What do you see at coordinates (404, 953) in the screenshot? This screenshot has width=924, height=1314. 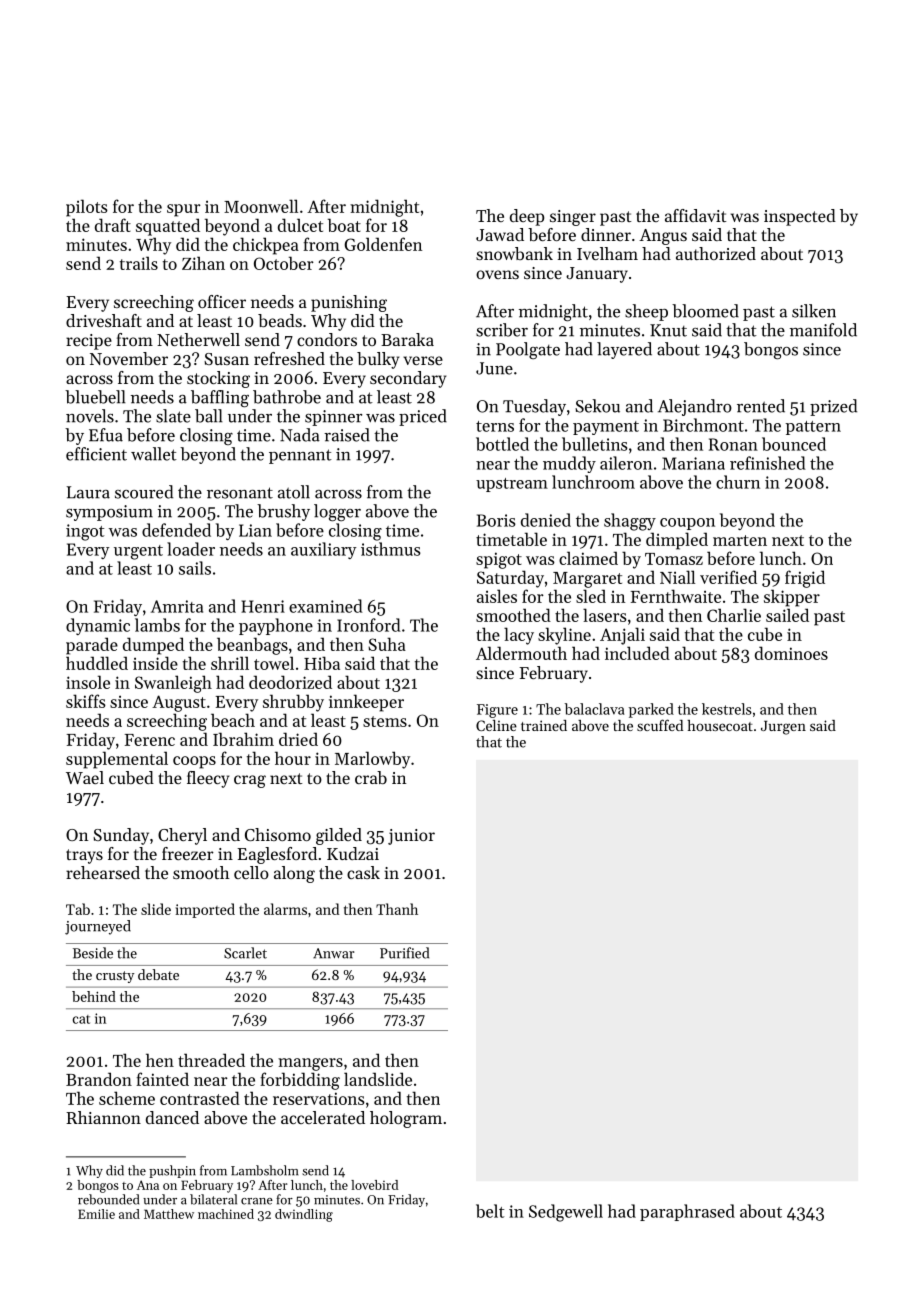 I see `Purified` at bounding box center [404, 953].
